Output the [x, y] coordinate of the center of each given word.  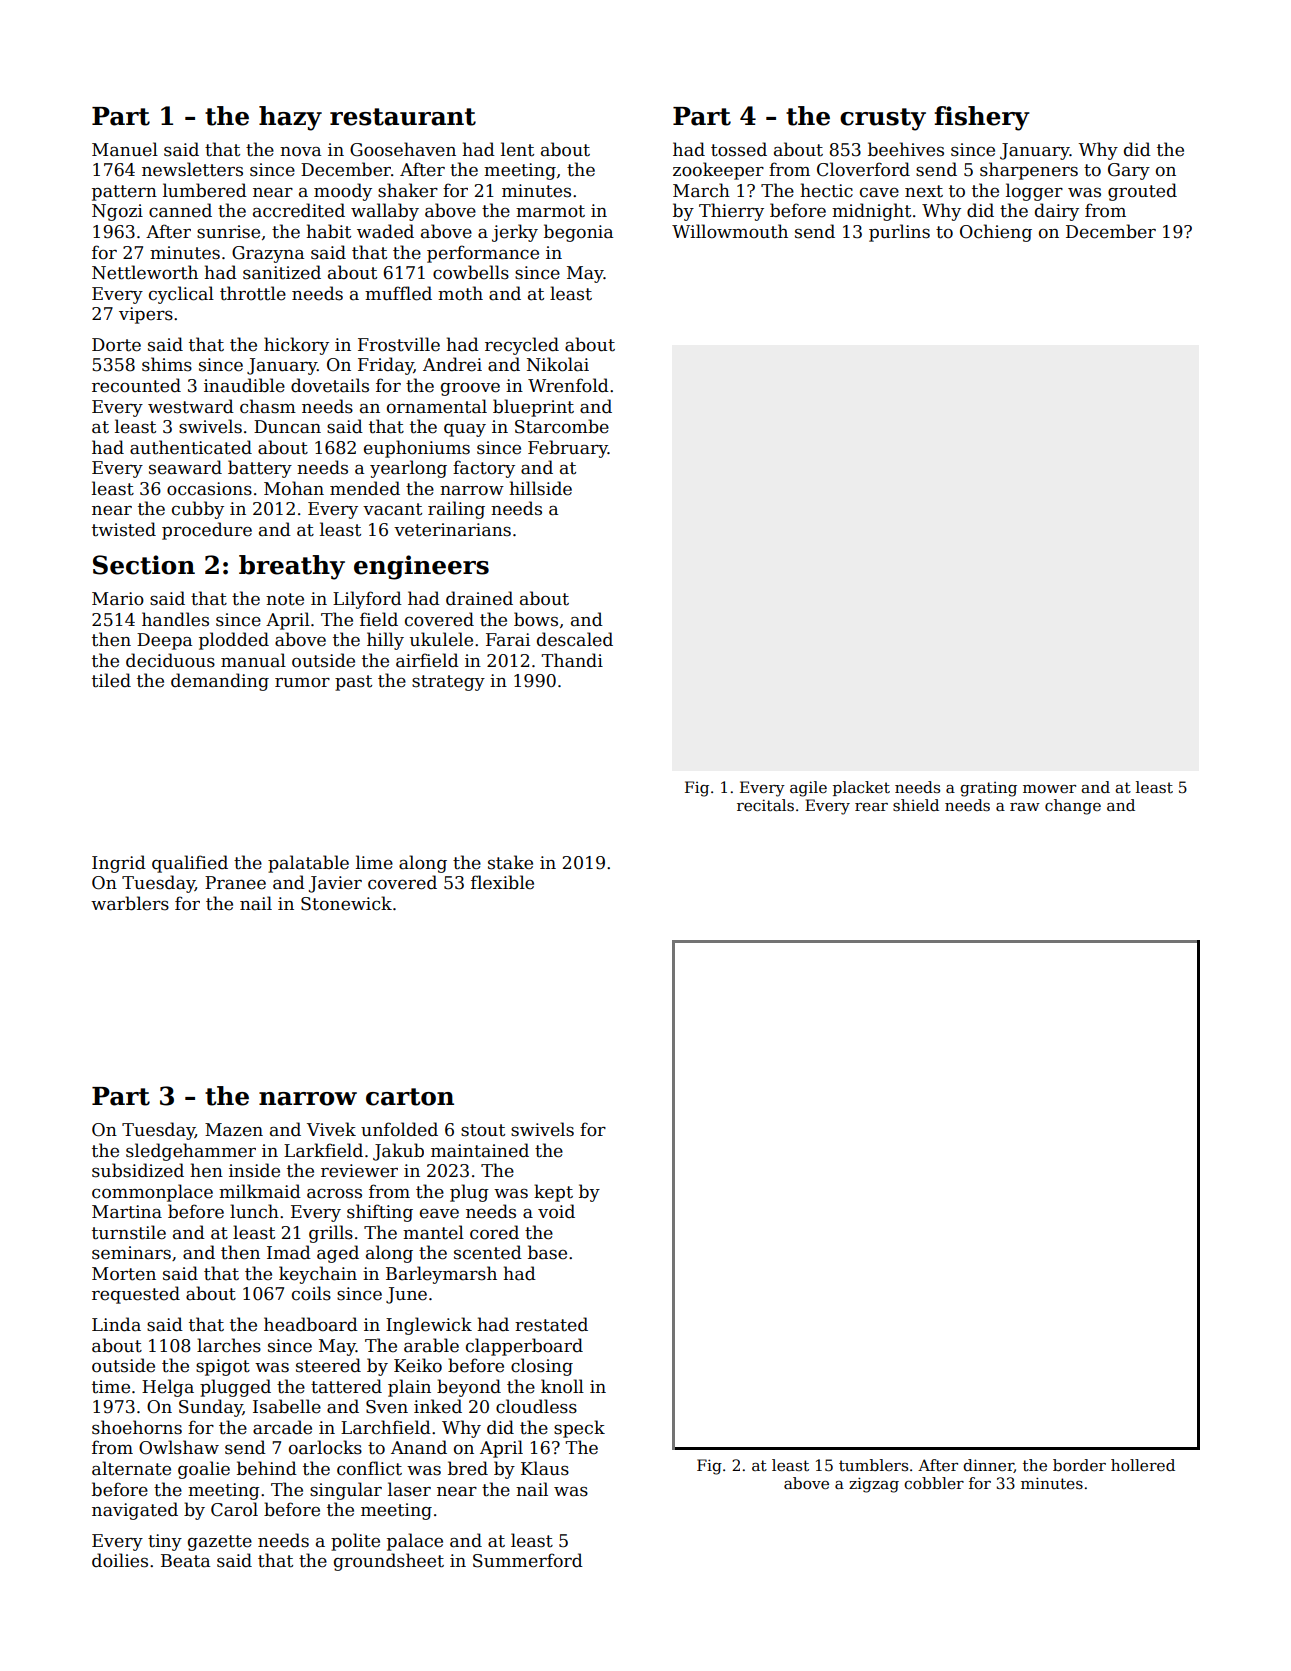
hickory [296, 346]
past [353, 683]
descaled [575, 639]
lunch [254, 1211]
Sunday [211, 1408]
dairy [1057, 212]
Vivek [331, 1129]
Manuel [125, 149]
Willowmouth [730, 231]
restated [551, 1324]
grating [988, 789]
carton [410, 1097]
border [1079, 1465]
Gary [1129, 171]
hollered [1143, 1465]
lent [517, 149]
